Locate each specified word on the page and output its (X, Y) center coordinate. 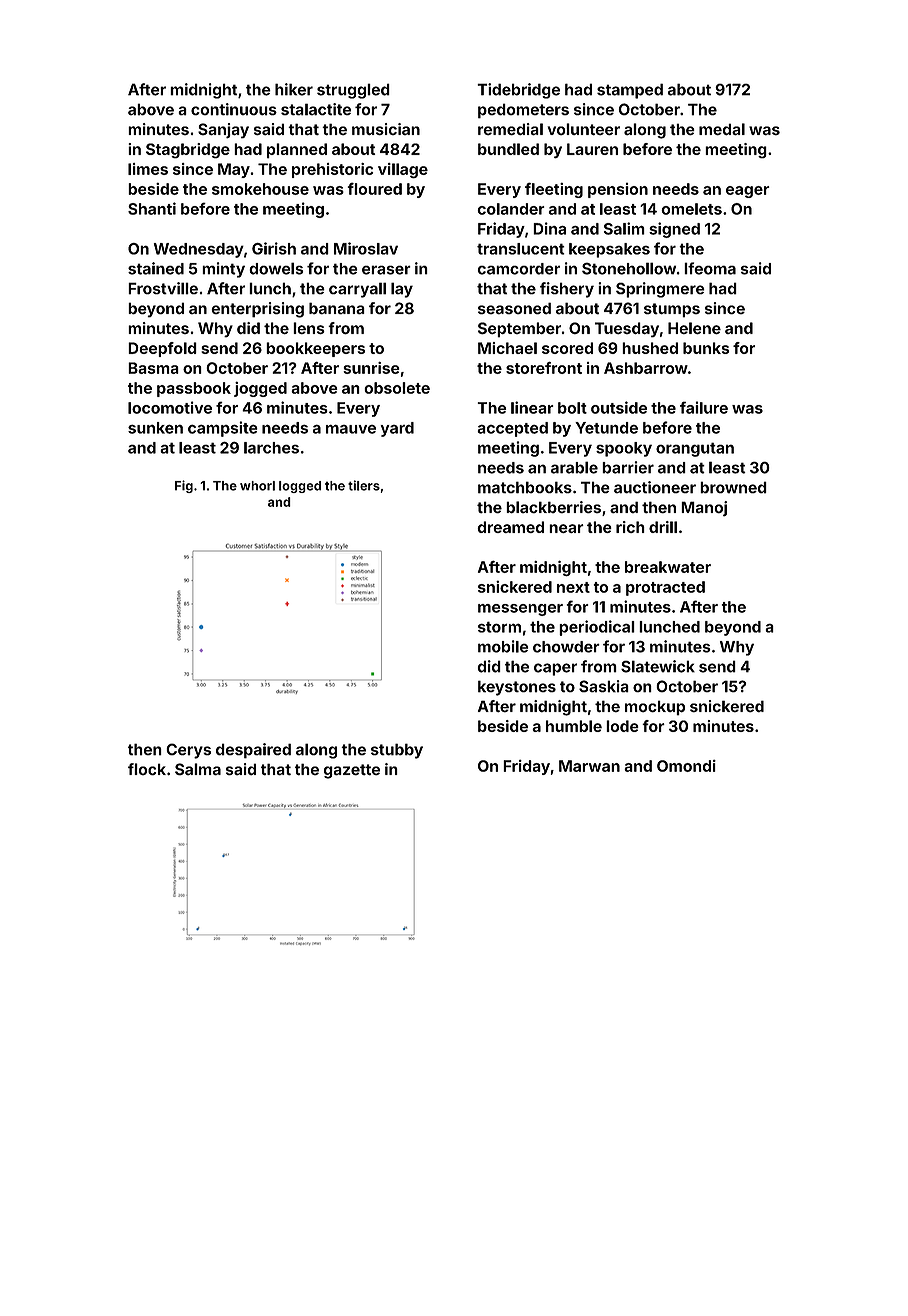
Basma (153, 368)
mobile (503, 646)
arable (574, 467)
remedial (510, 129)
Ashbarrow (646, 368)
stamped (630, 91)
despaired (253, 751)
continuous (234, 109)
